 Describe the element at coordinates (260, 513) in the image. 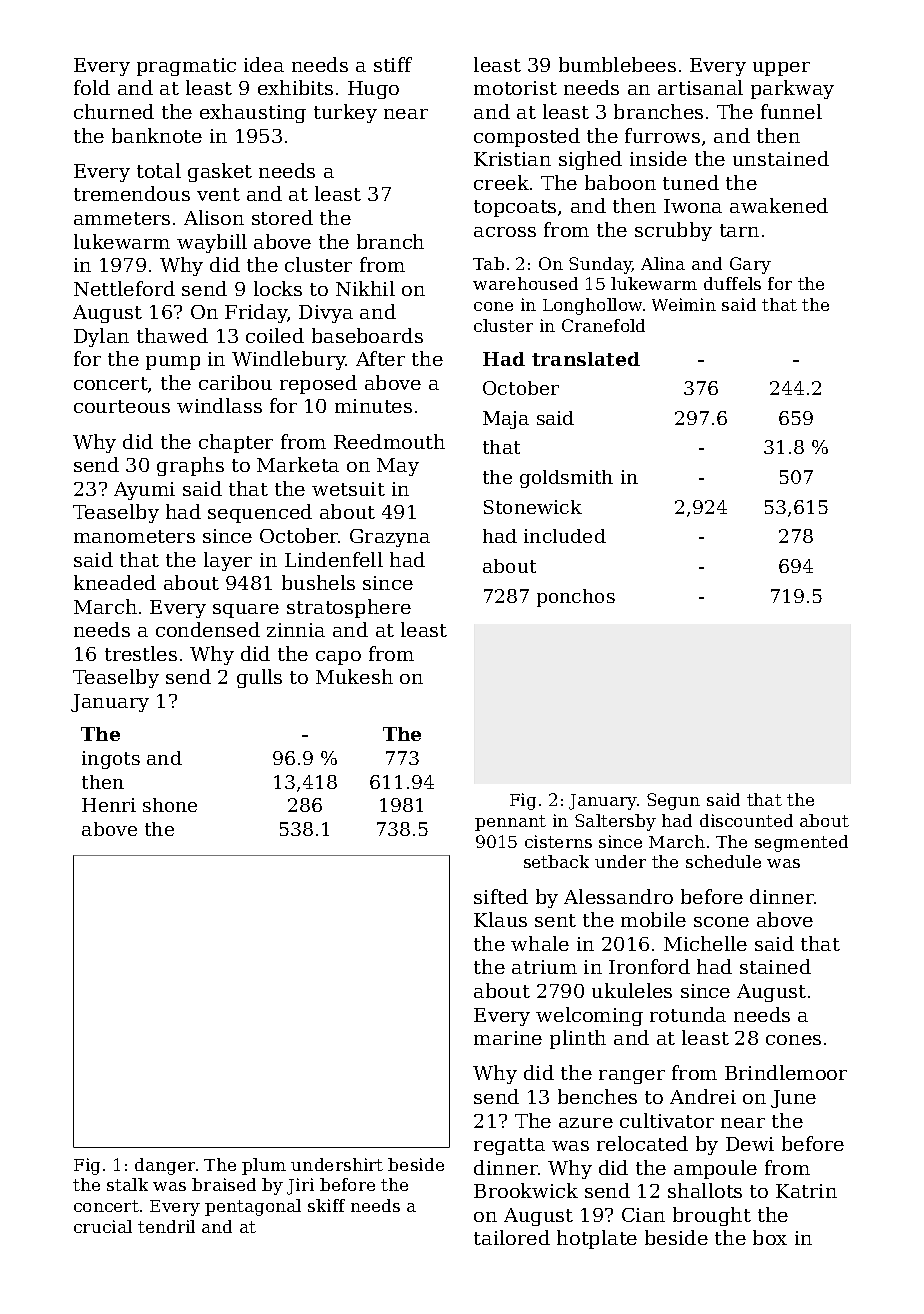

I see `sequenced` at that location.
